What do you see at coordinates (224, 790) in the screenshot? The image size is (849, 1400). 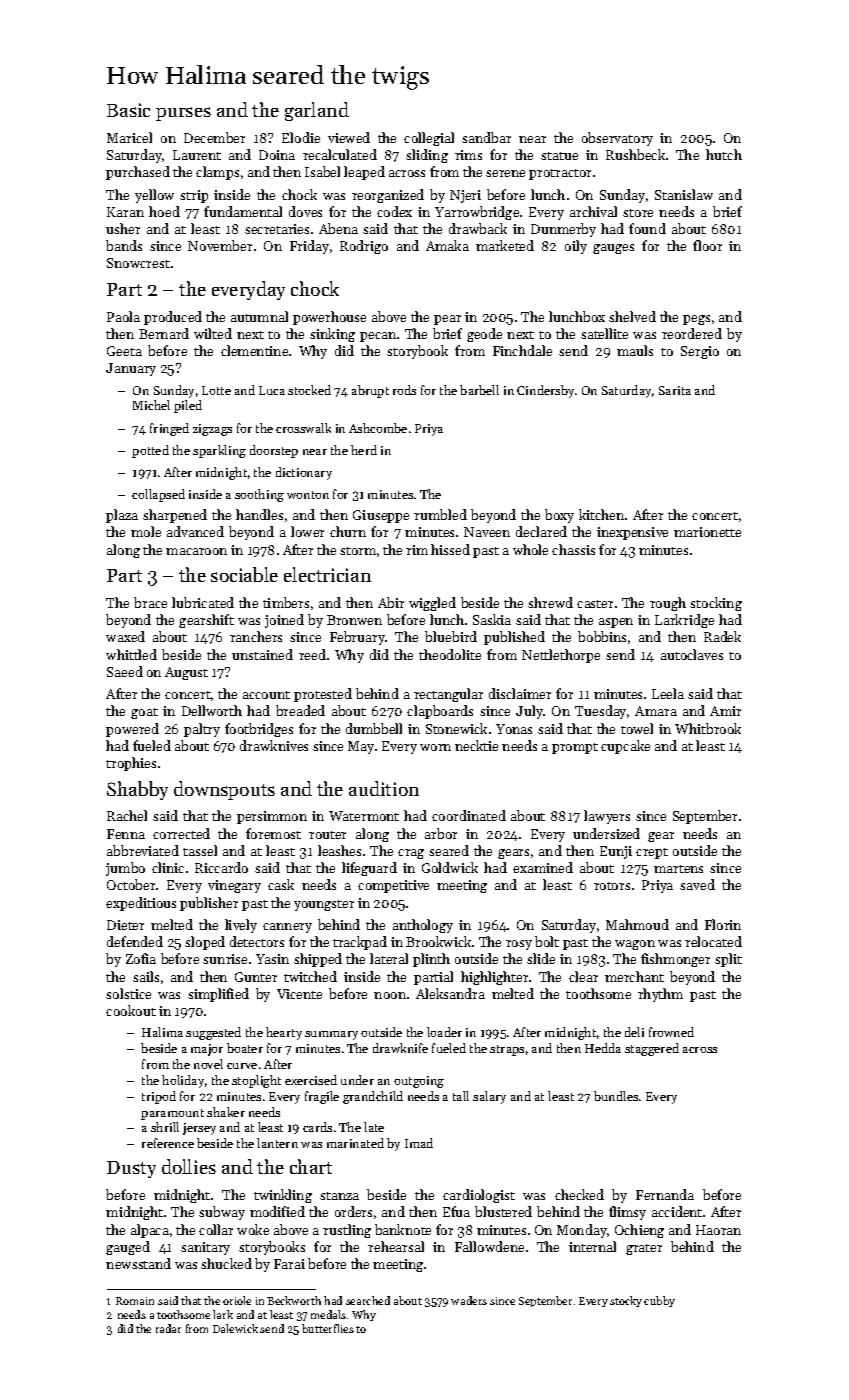 I see `downspouts` at bounding box center [224, 790].
